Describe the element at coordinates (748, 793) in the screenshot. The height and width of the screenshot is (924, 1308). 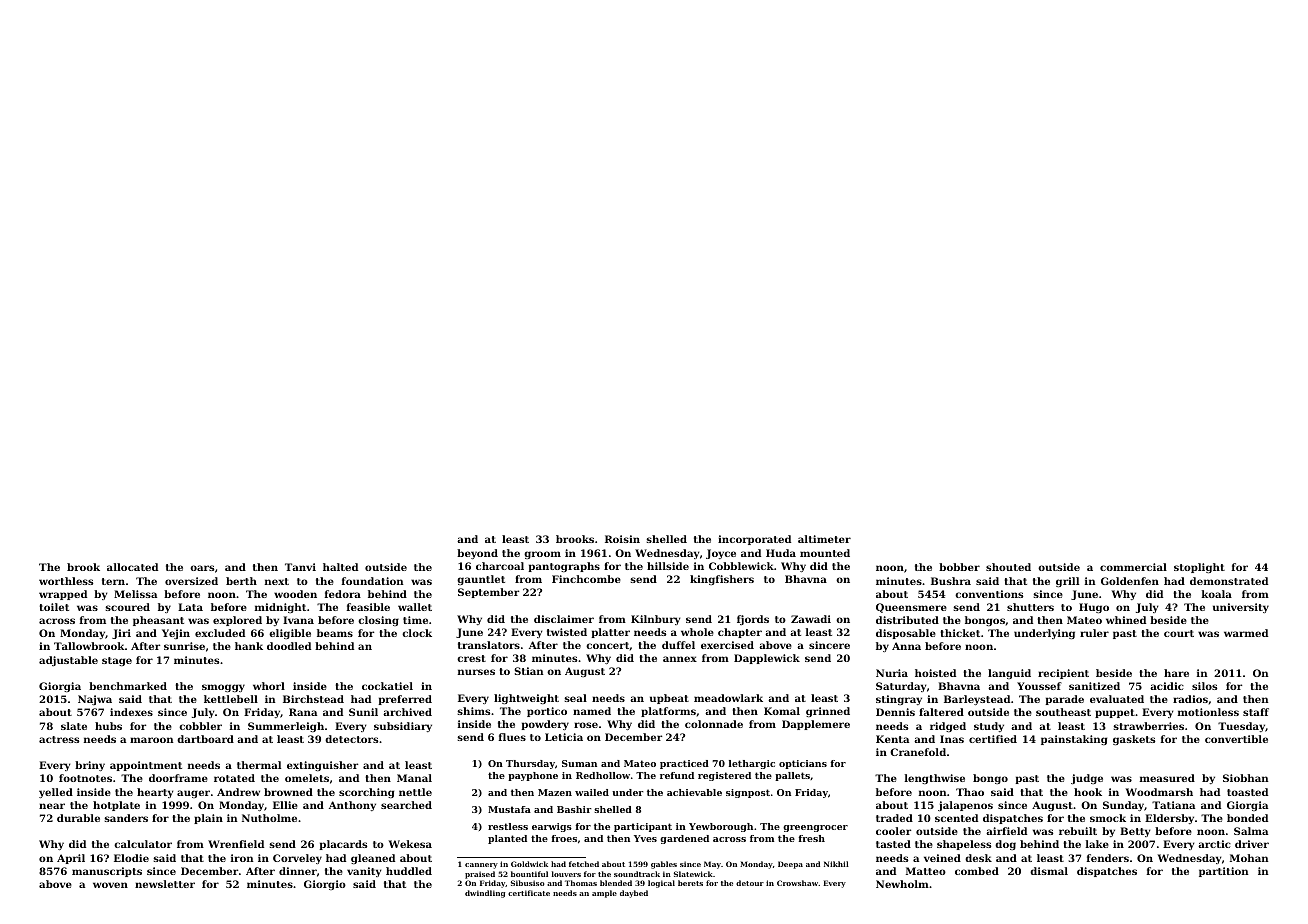
I see `signpost` at that location.
